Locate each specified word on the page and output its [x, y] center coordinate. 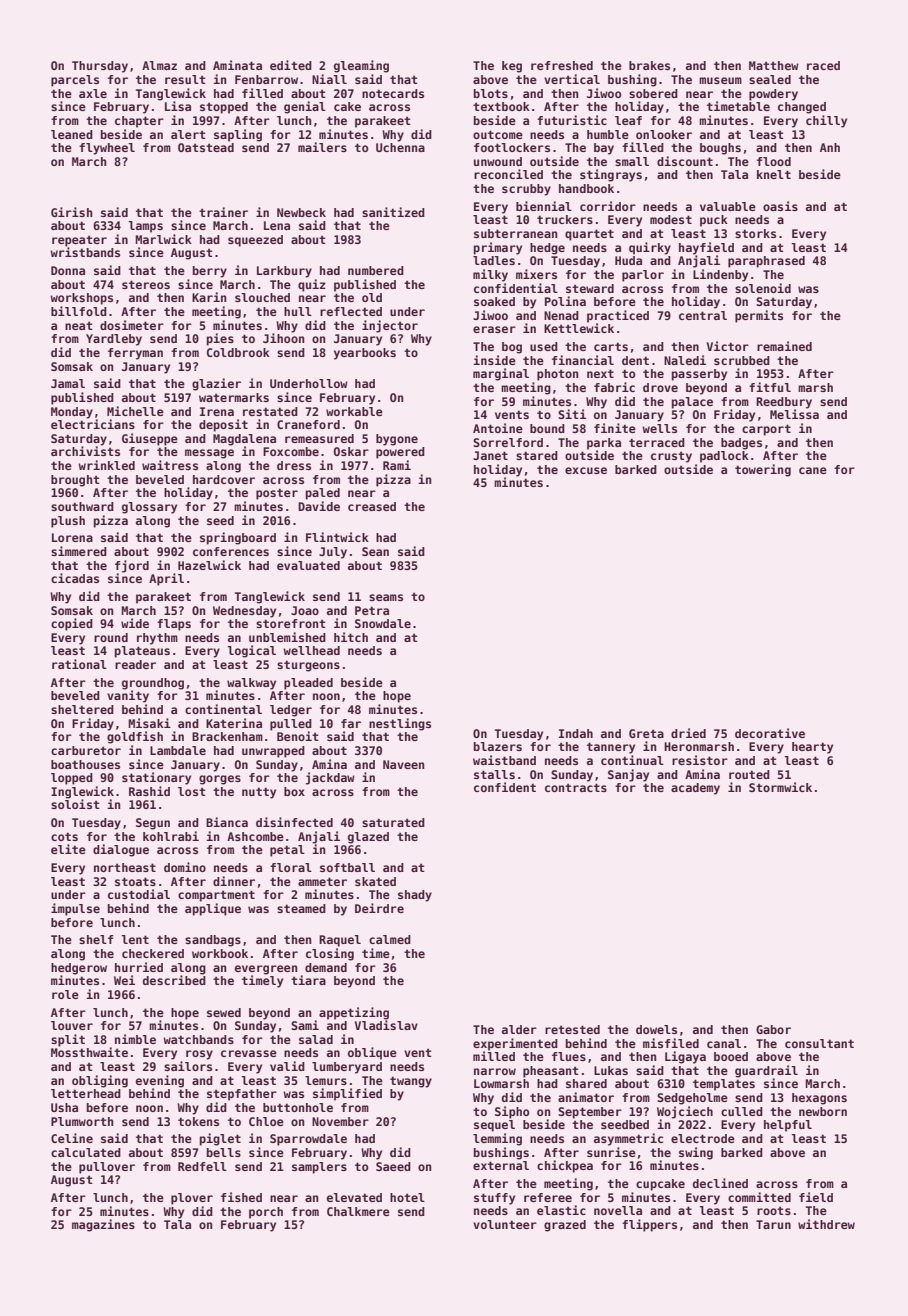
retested [572, 1029]
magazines [103, 1225]
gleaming [361, 66]
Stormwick [780, 787]
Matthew [774, 65]
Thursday [100, 67]
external [501, 1165]
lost [192, 791]
